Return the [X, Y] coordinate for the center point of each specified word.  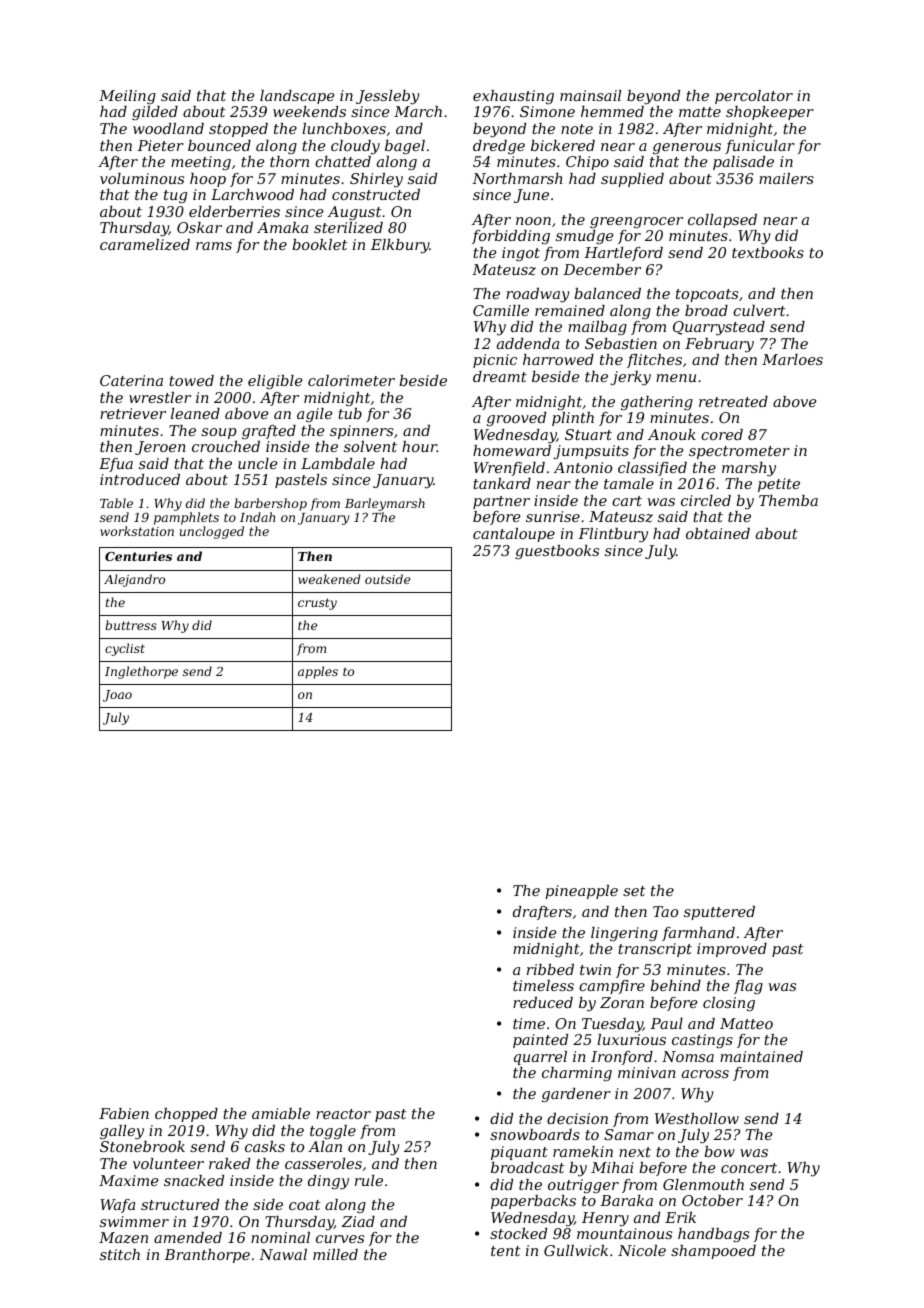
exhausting [513, 97]
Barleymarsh [385, 504]
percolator [754, 97]
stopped [238, 130]
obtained [718, 533]
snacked [194, 1180]
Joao [117, 696]
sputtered [719, 913]
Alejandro [134, 580]
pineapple [581, 892]
